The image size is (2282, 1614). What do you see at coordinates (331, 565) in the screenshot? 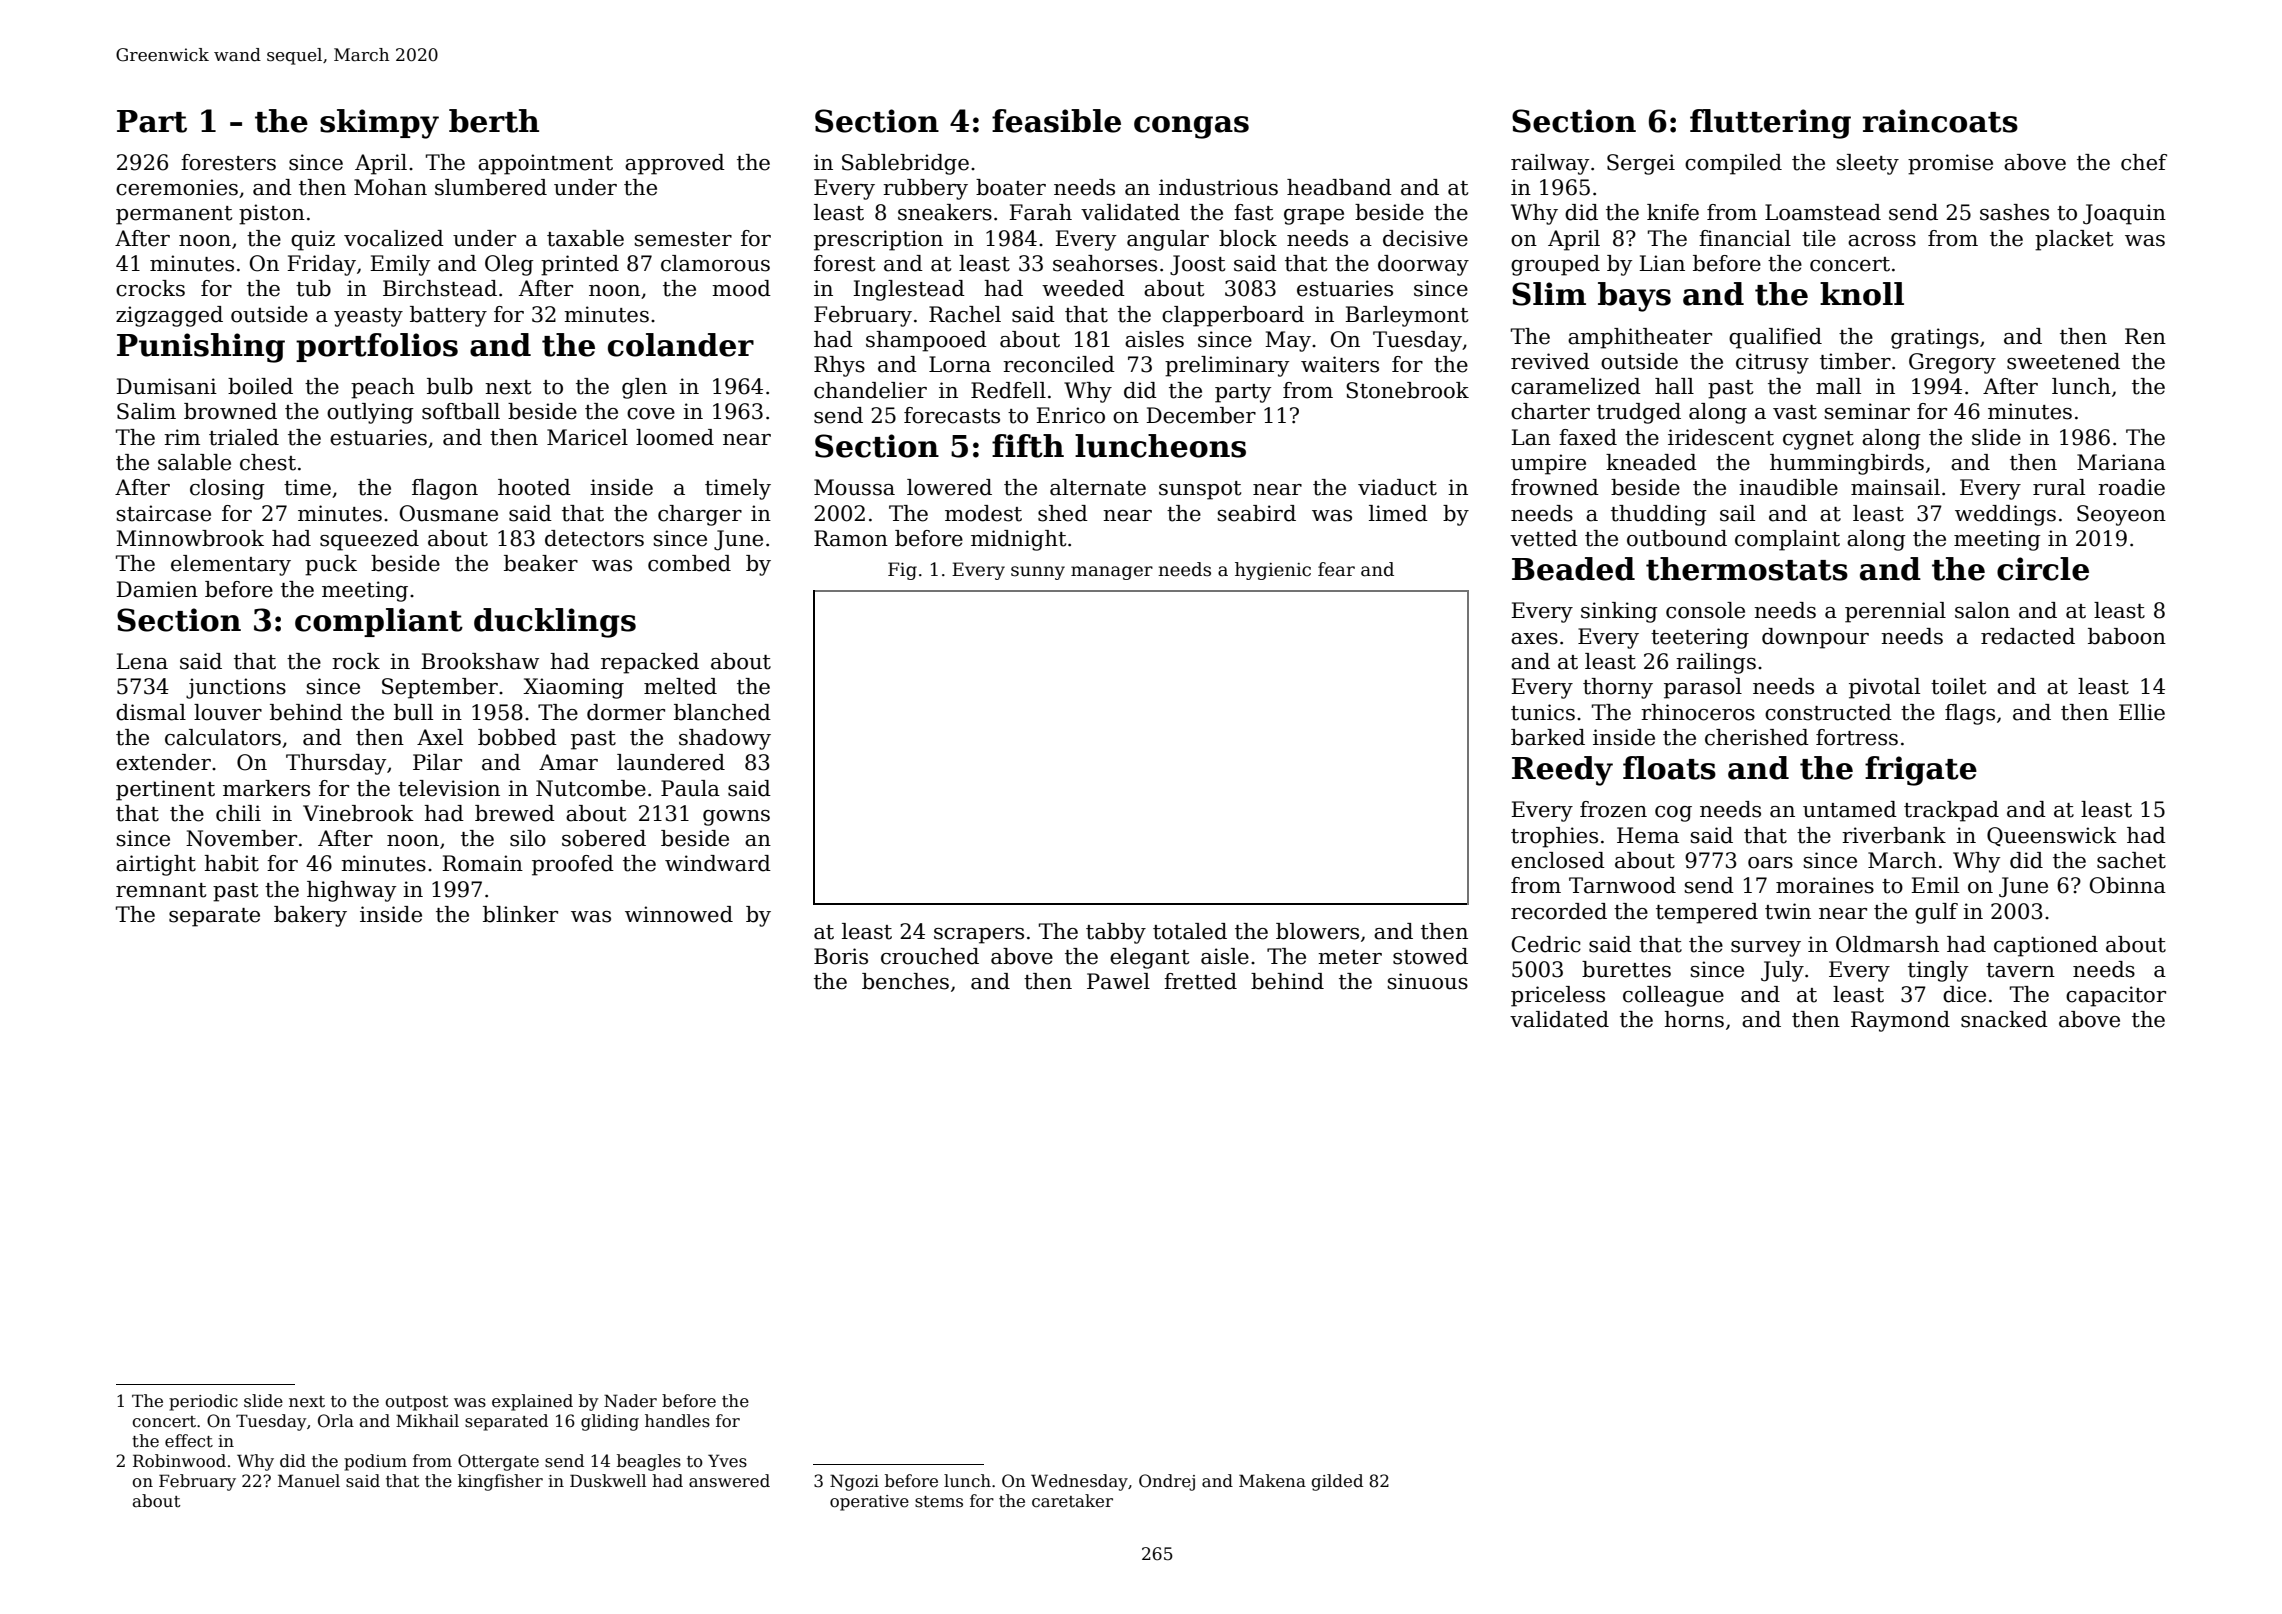
I see `puck` at bounding box center [331, 565].
